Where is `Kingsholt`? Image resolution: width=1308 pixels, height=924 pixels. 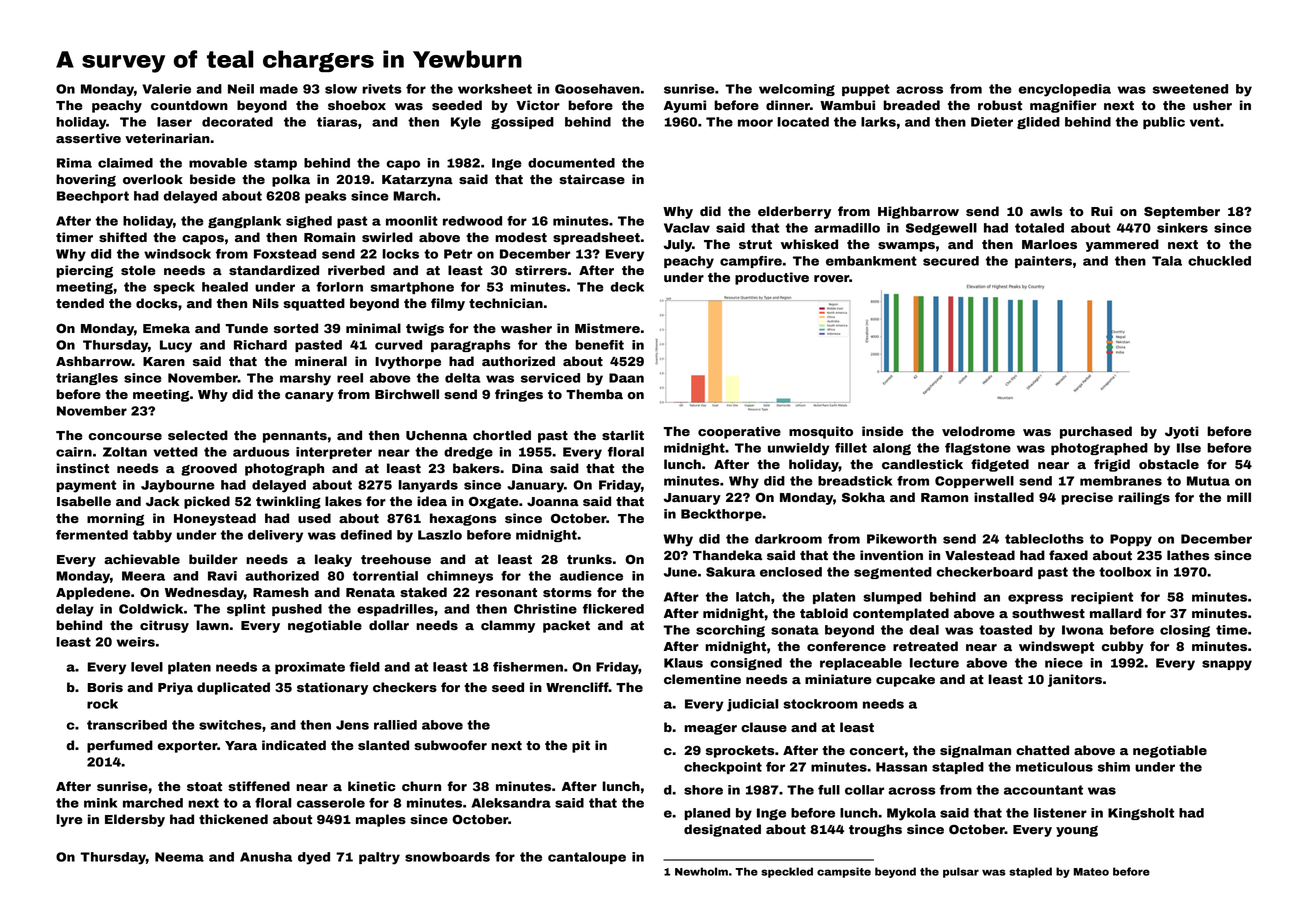 Kingsholt is located at coordinates (1141, 814).
